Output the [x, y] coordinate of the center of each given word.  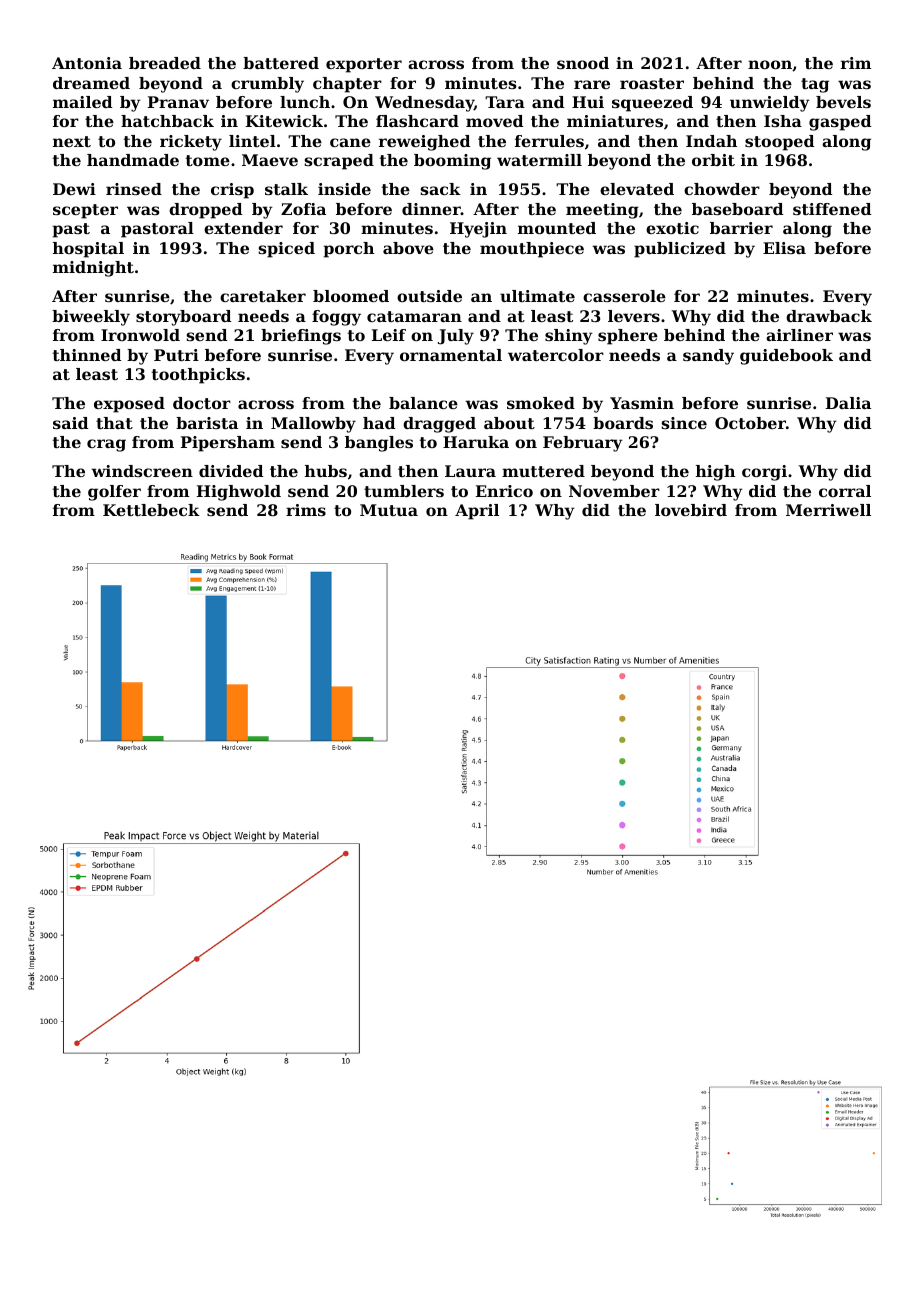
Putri [176, 355]
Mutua [389, 510]
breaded [165, 63]
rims [306, 510]
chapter [347, 85]
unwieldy [770, 104]
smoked [541, 403]
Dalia [848, 403]
